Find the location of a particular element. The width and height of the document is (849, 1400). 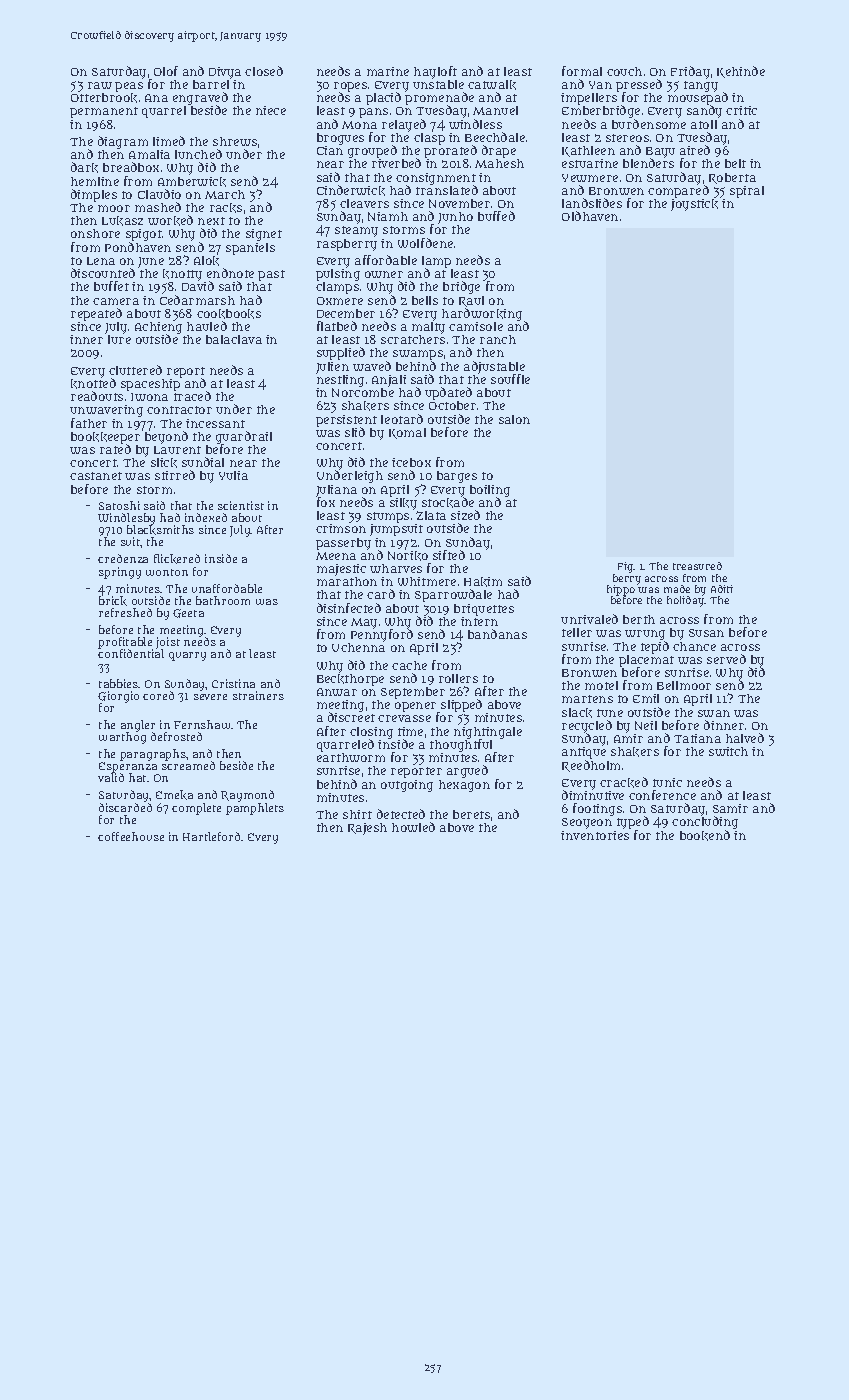

marine is located at coordinates (388, 71).
